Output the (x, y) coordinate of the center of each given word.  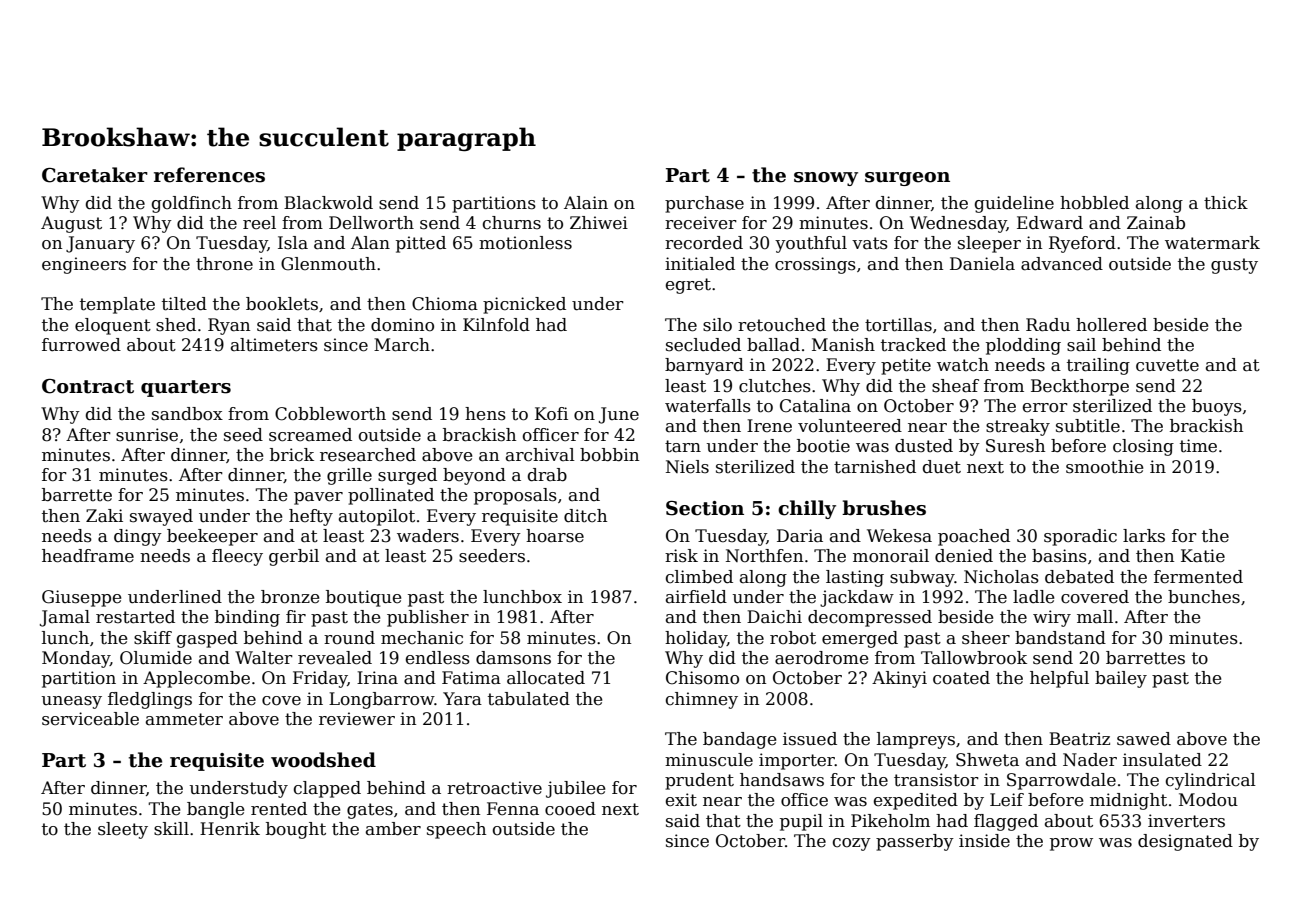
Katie (1203, 556)
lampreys (916, 740)
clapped (327, 789)
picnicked (524, 305)
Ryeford (1082, 244)
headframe (88, 556)
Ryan (229, 326)
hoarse (555, 536)
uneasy (72, 702)
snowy (826, 179)
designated (1185, 842)
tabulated (529, 699)
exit (681, 800)
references (209, 175)
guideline (1014, 204)
